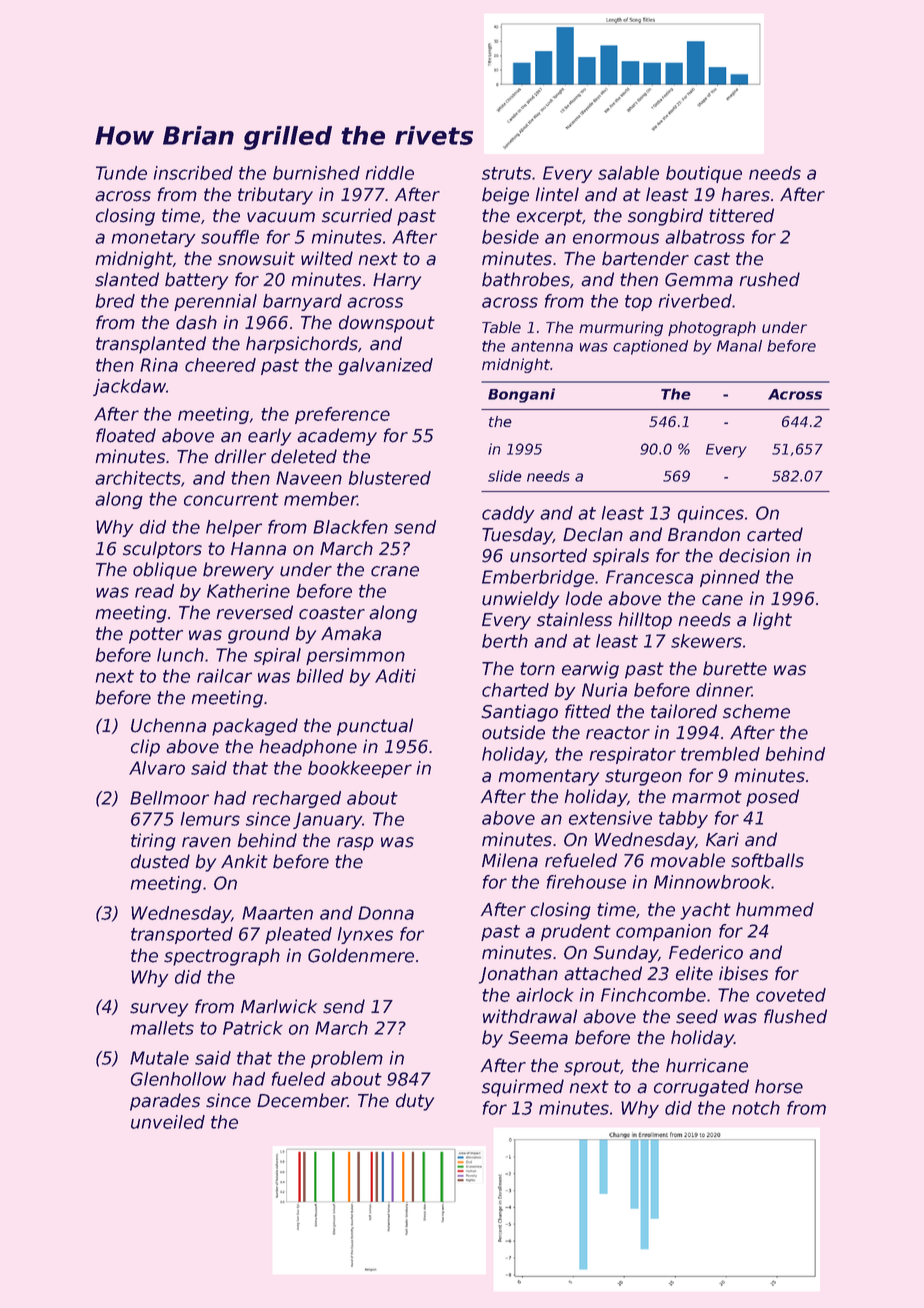  I want to click on beside, so click(510, 237).
